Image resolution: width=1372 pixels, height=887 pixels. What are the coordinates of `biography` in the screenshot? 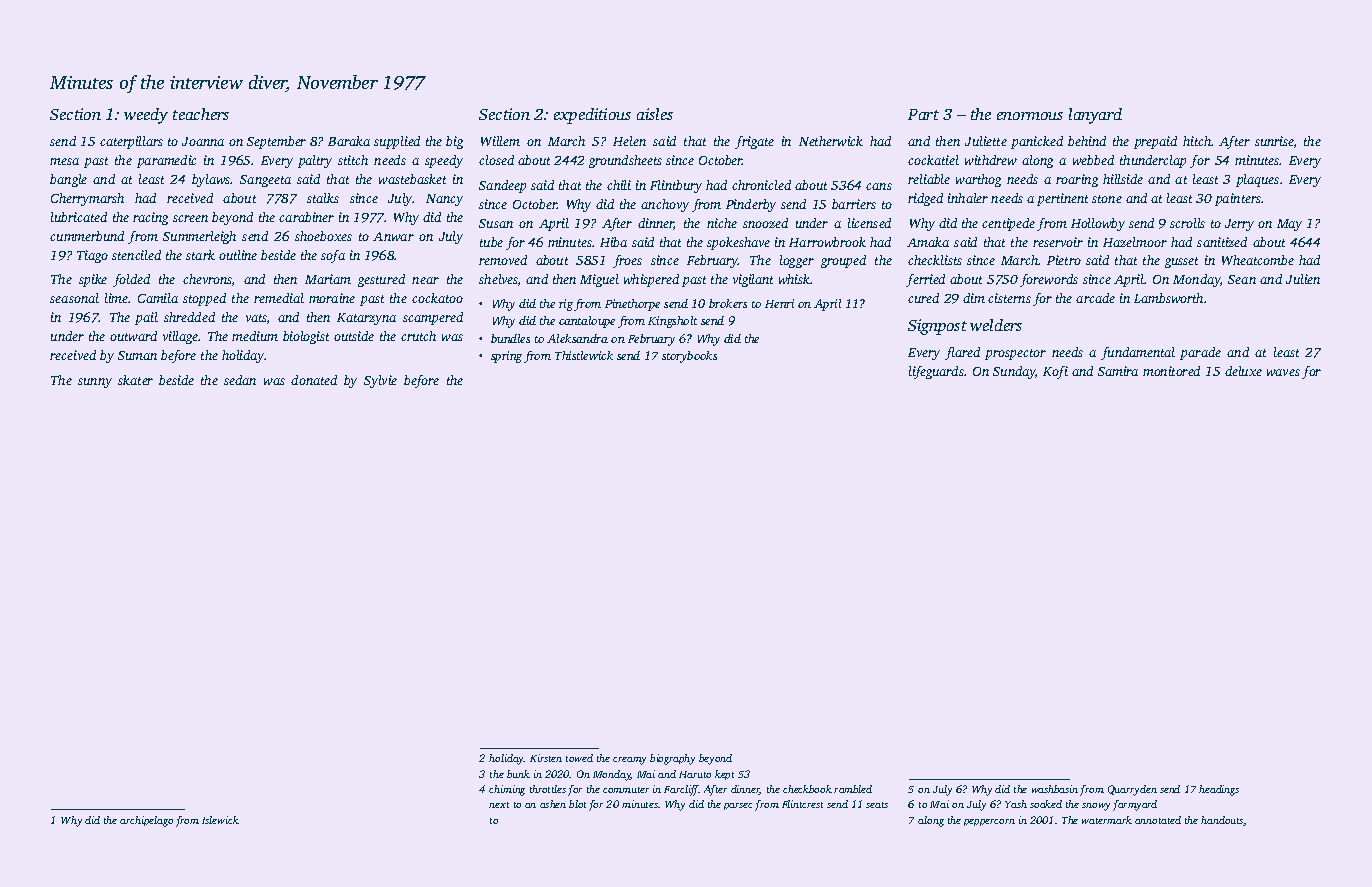 It's located at (672, 759).
